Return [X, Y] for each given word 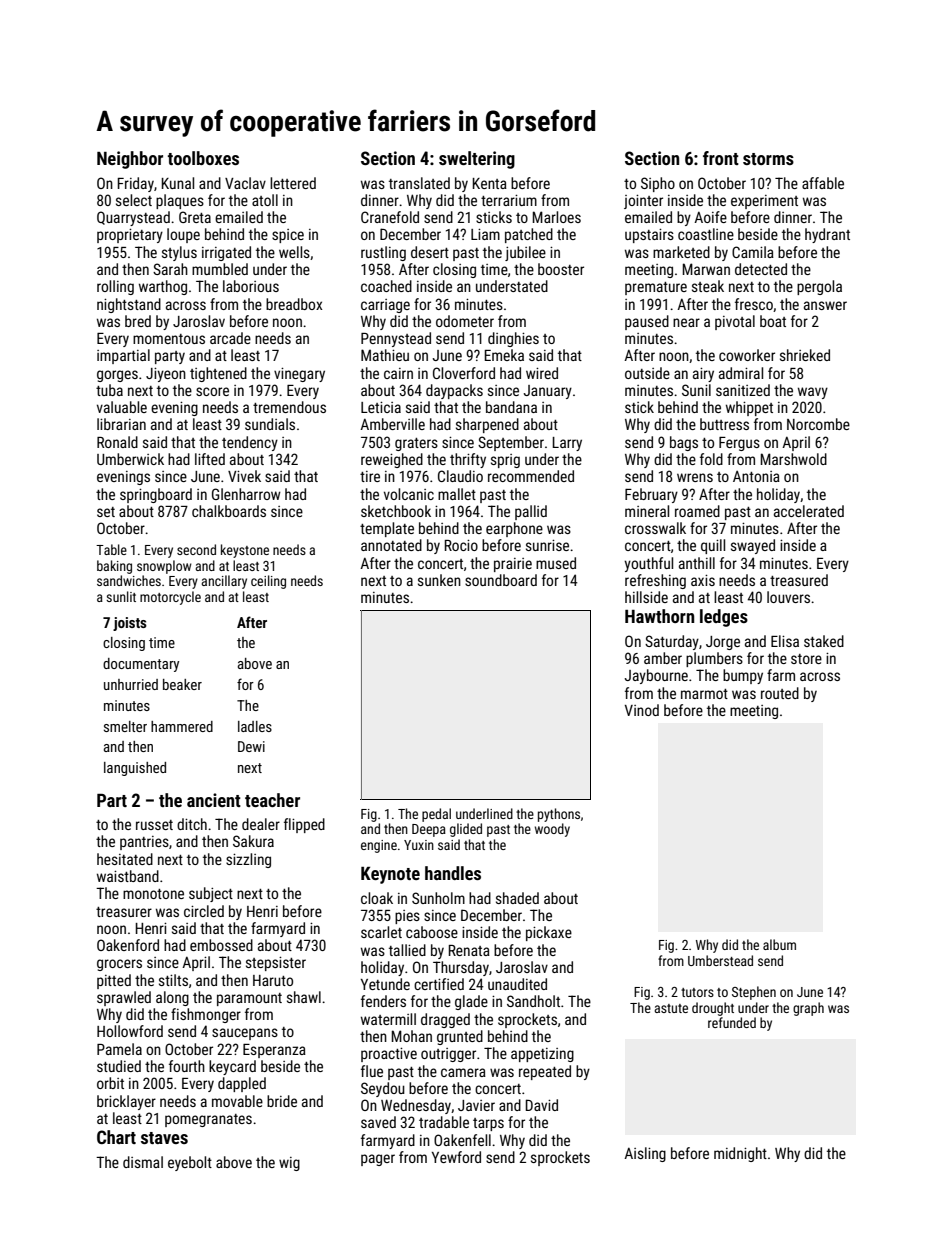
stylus [179, 253]
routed [780, 693]
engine [379, 846]
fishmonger [206, 1015]
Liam [485, 234]
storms [768, 159]
